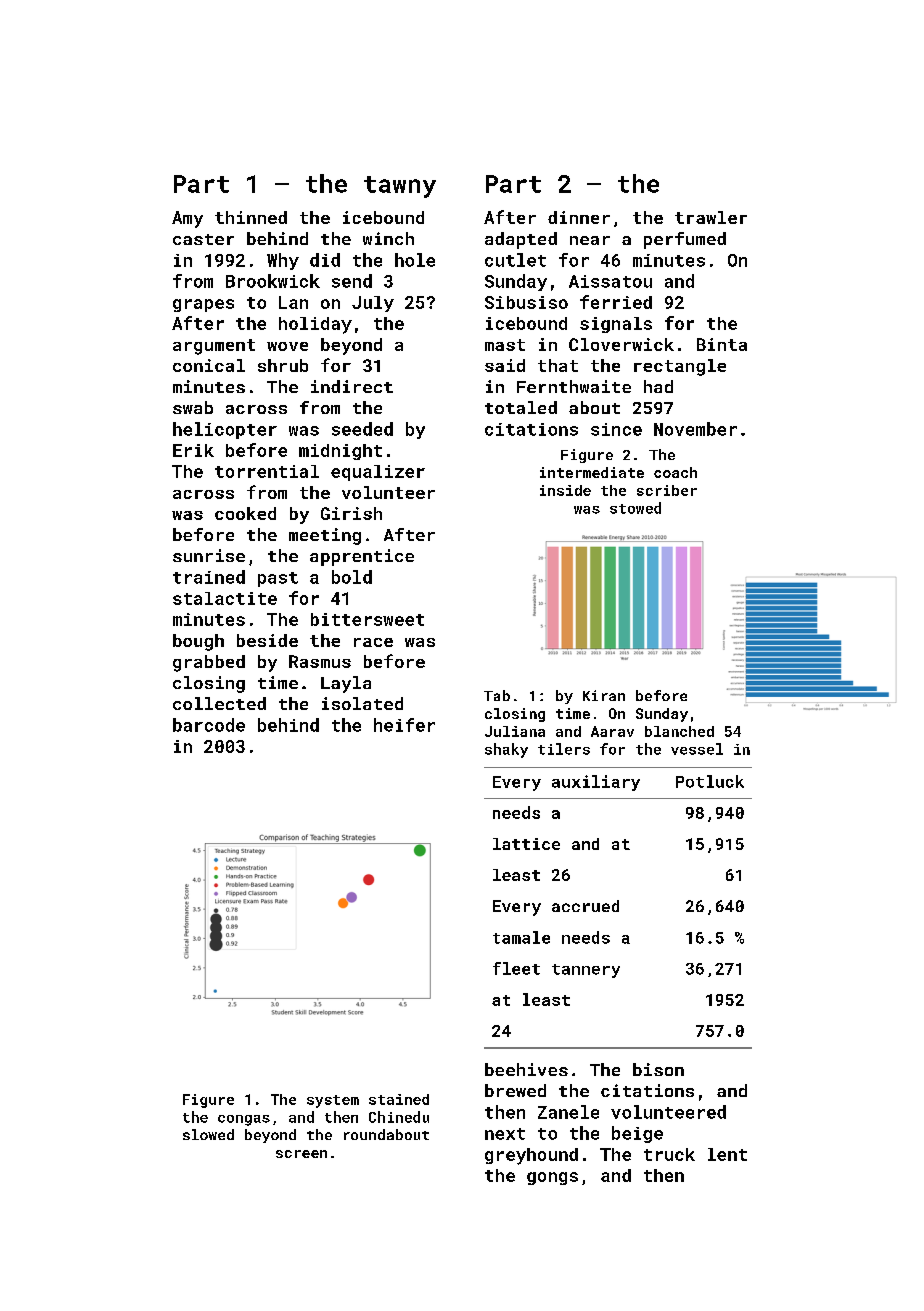  I want to click on congas, so click(244, 1120).
